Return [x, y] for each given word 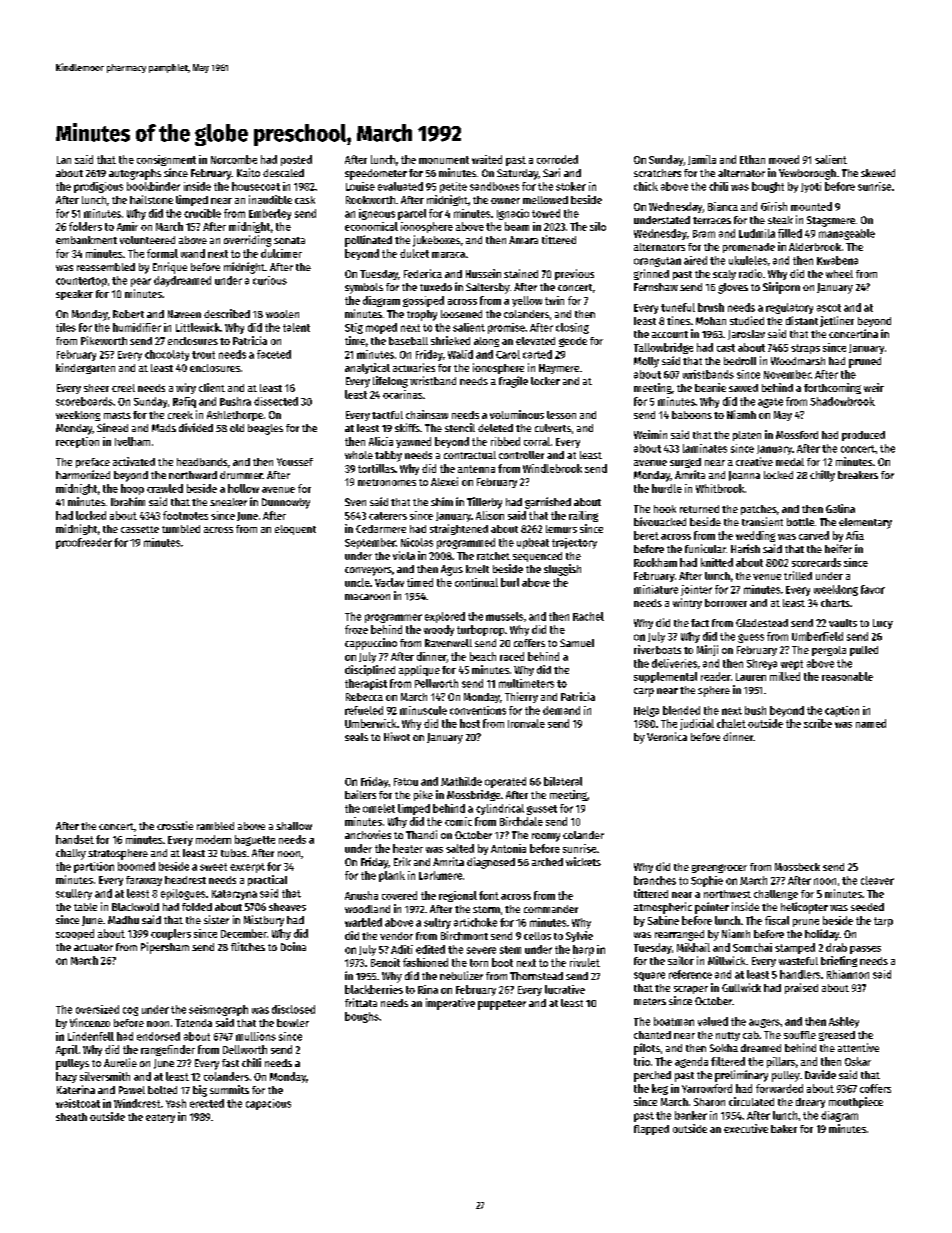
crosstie [175, 825]
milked [785, 676]
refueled [364, 710]
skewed [878, 173]
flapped [651, 1130]
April [67, 1050]
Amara [523, 240]
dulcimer [281, 253]
